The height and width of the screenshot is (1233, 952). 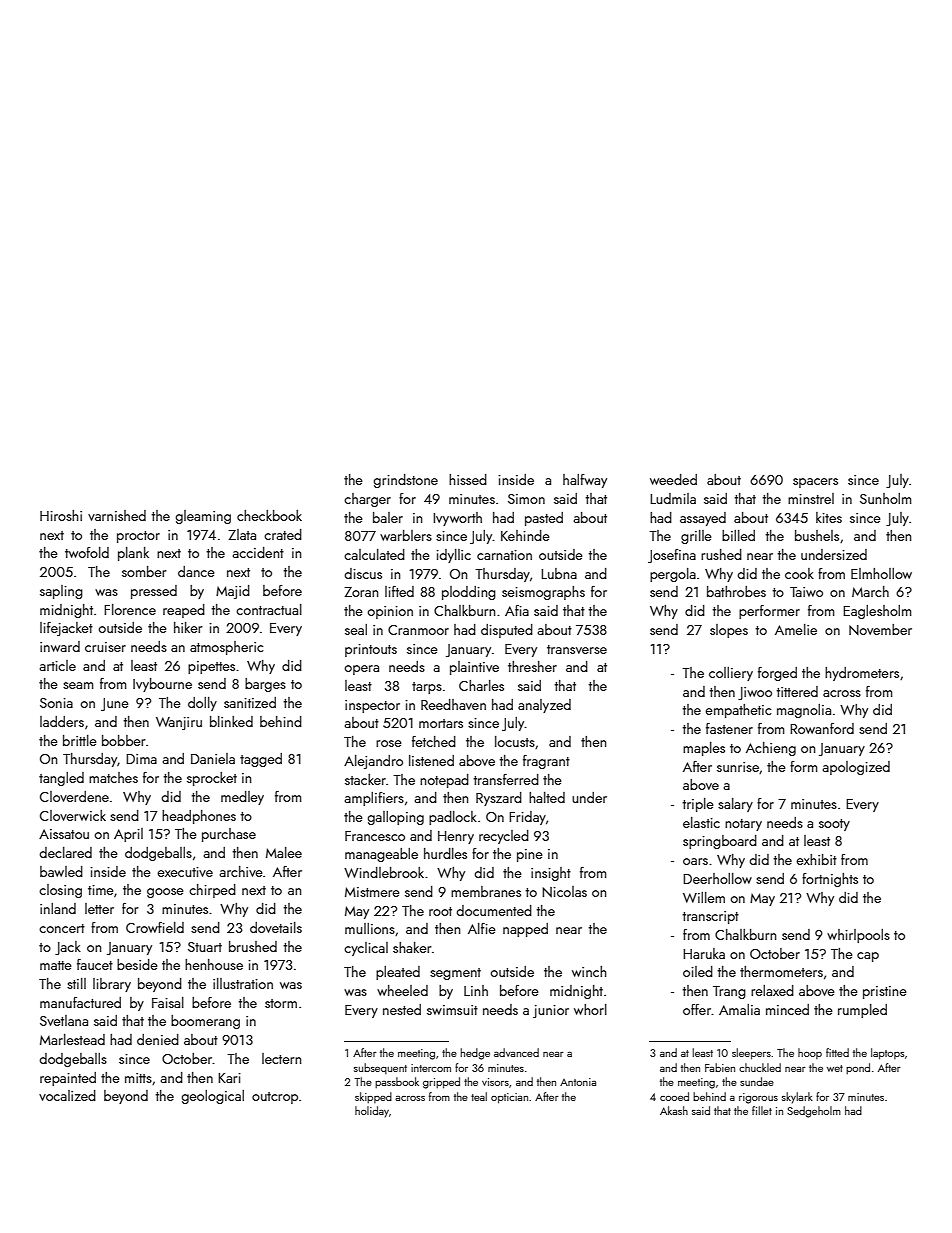 What do you see at coordinates (544, 706) in the screenshot?
I see `analyzed` at bounding box center [544, 706].
